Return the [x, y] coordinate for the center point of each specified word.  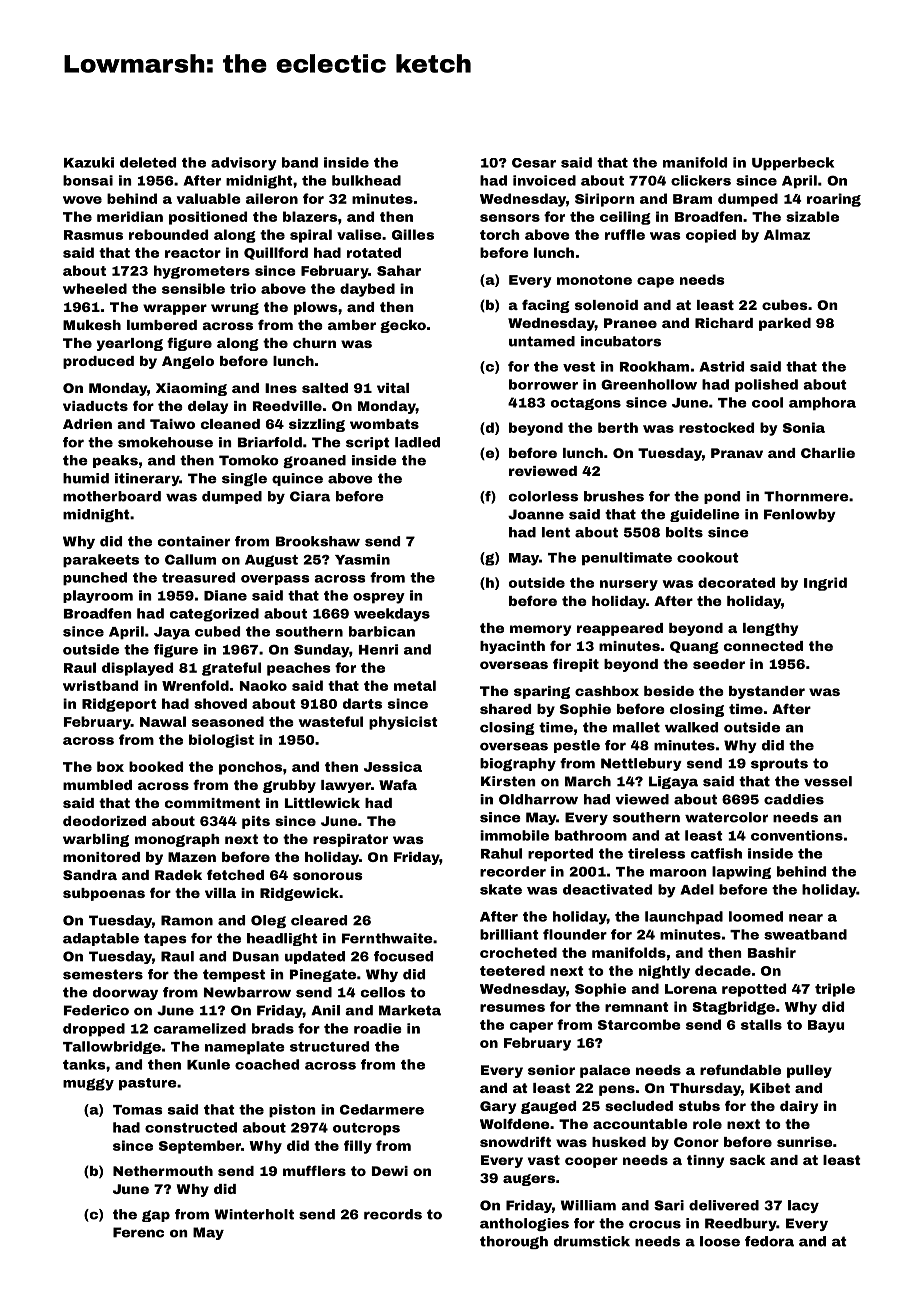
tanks [84, 1064]
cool [767, 402]
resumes [512, 1008]
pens [617, 1090]
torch [500, 234]
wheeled [95, 288]
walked [691, 727]
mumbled [97, 785]
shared [505, 709]
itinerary [147, 479]
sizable [812, 216]
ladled [417, 442]
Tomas [138, 1110]
